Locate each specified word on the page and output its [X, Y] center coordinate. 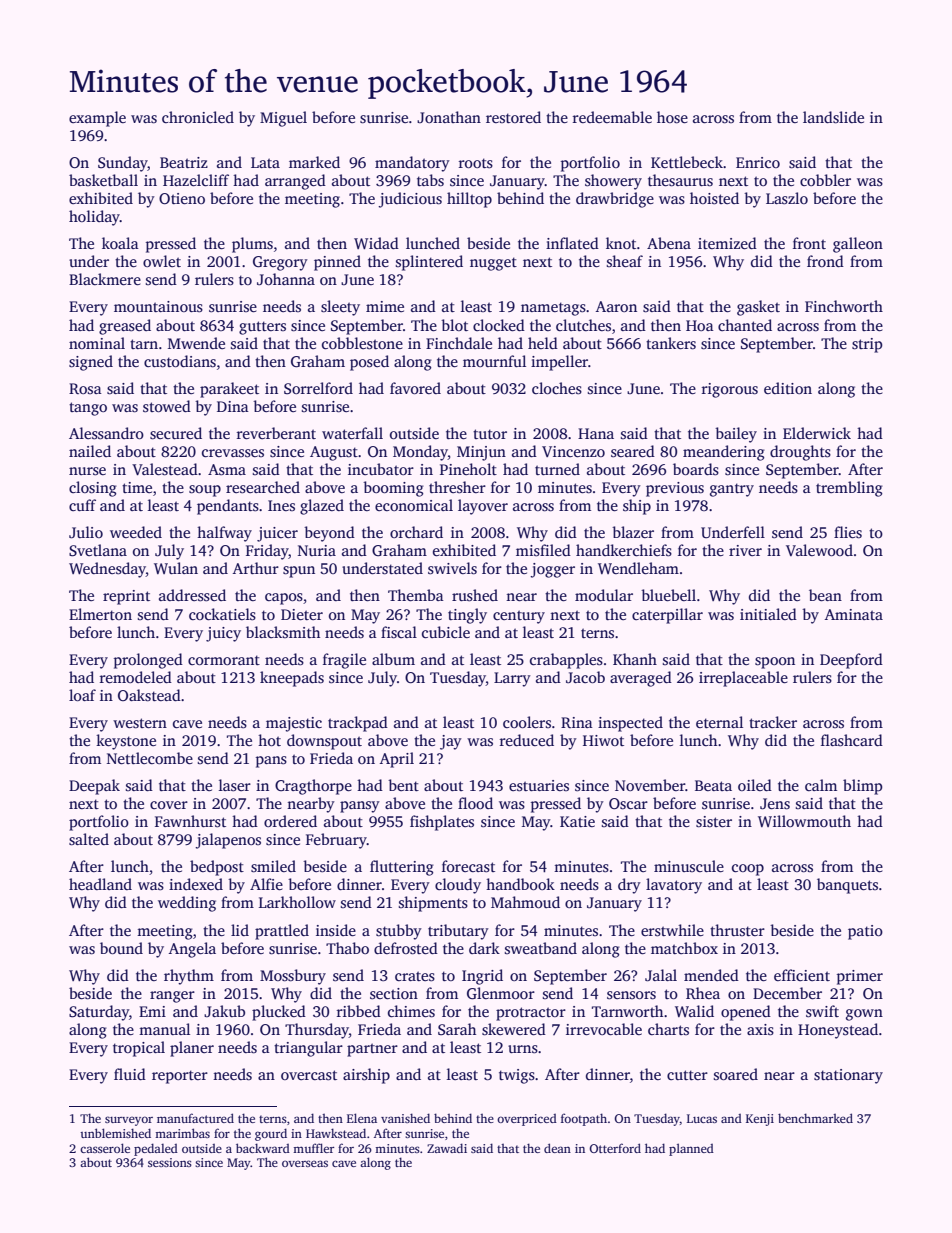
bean [825, 595]
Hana [596, 433]
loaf [82, 695]
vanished [405, 1118]
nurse [87, 471]
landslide [833, 117]
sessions [170, 1162]
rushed [475, 595]
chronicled [198, 117]
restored [513, 117]
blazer [633, 532]
